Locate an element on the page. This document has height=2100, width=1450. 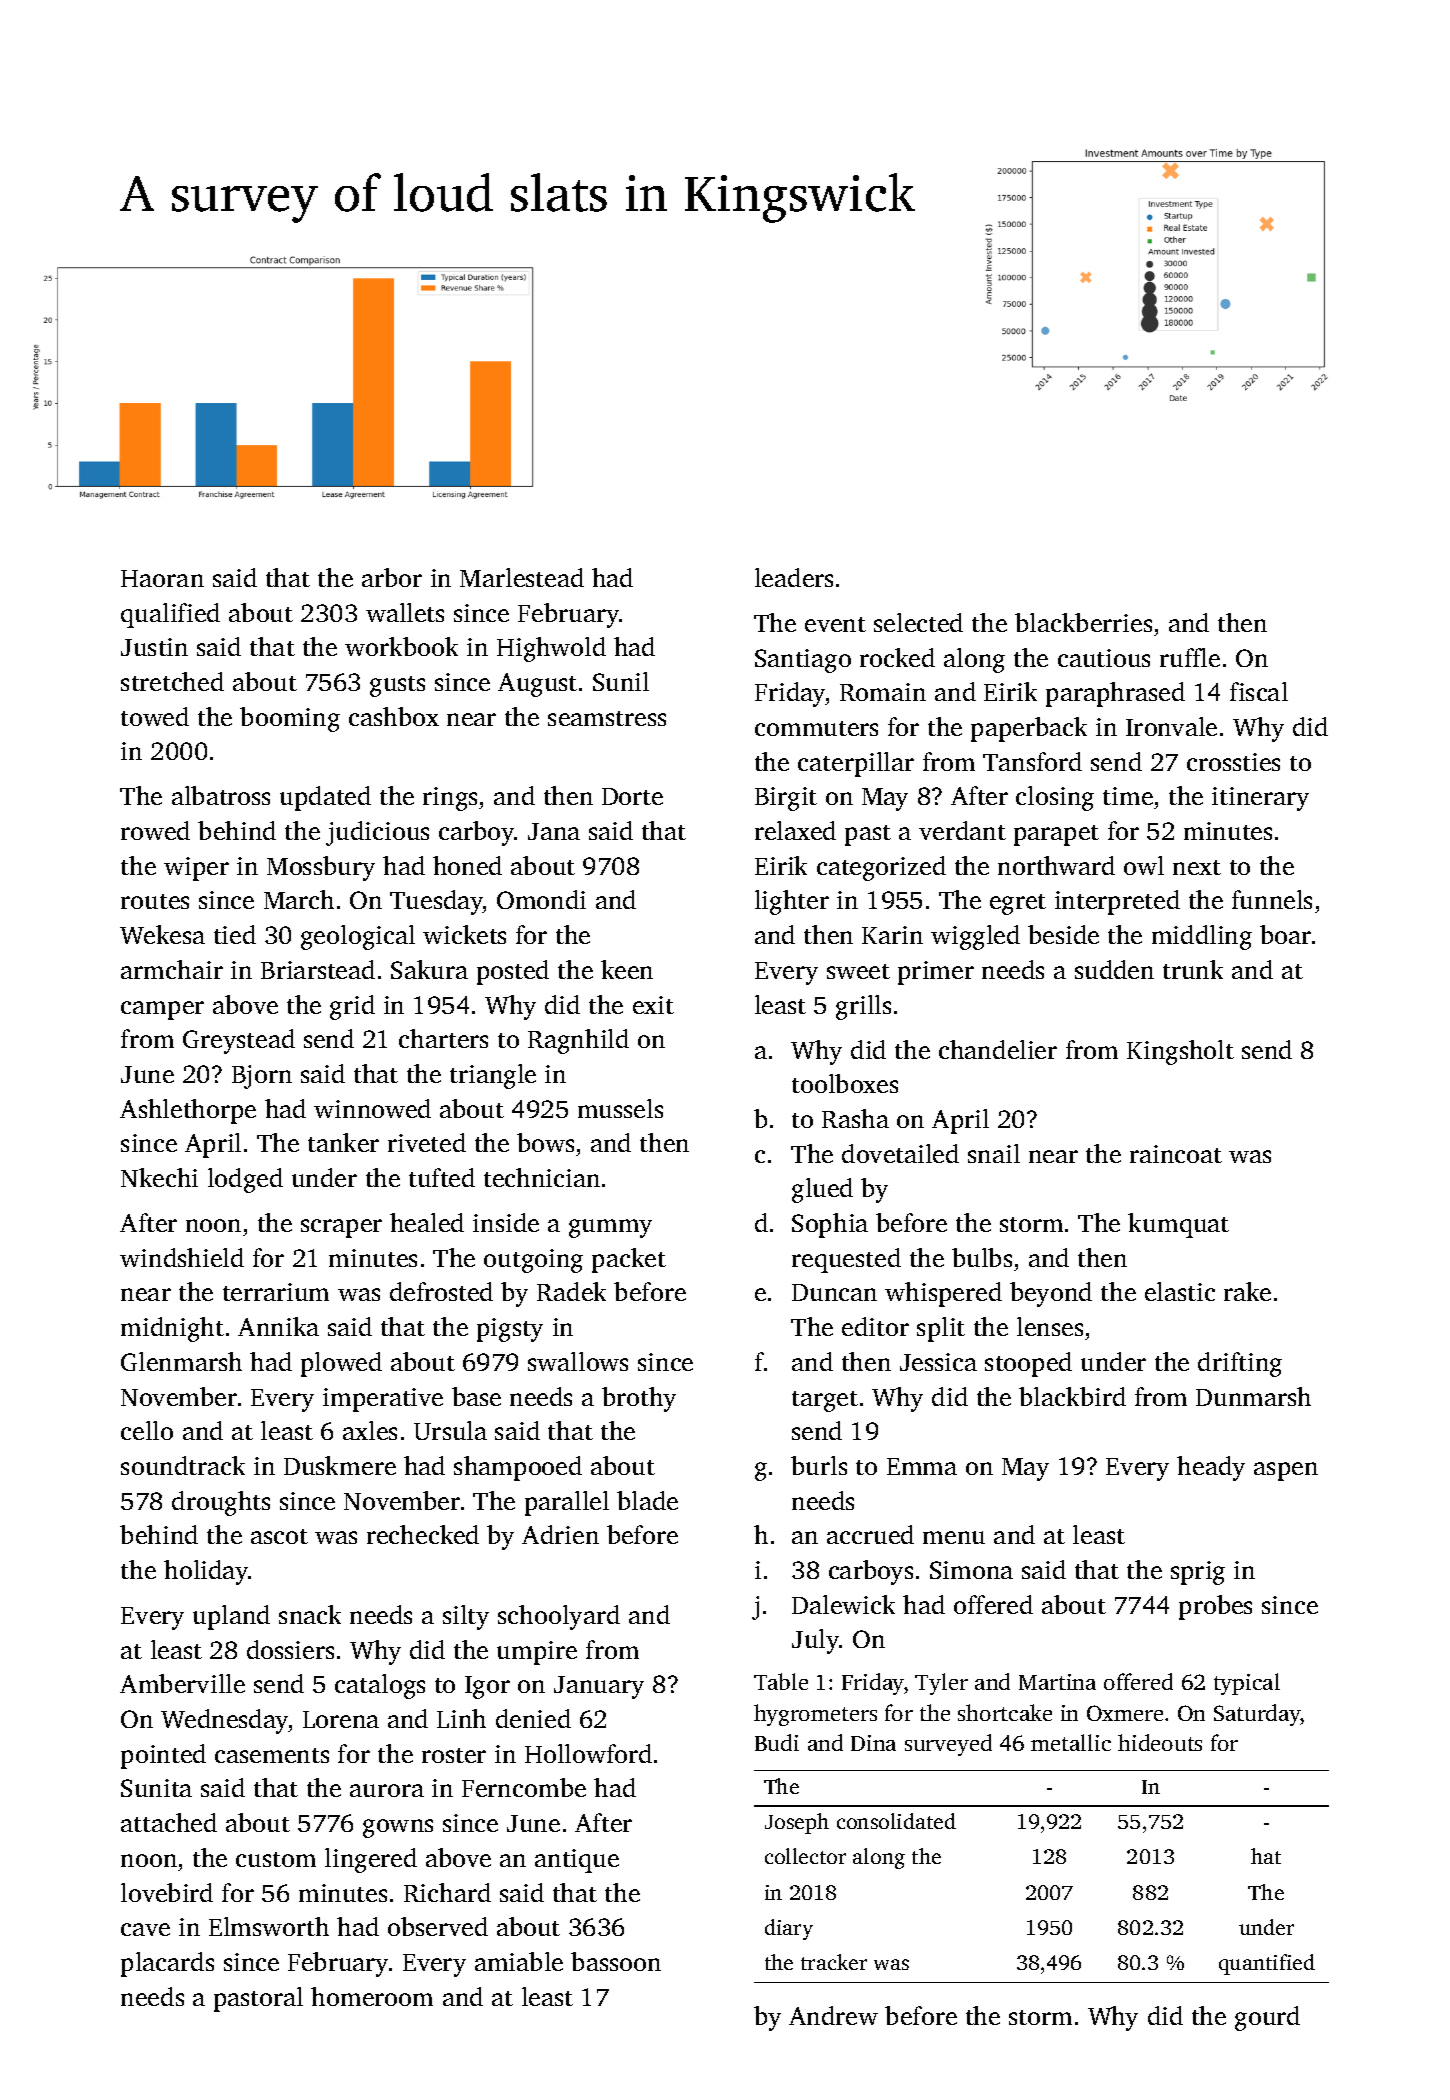
blackberries is located at coordinates (1083, 622).
